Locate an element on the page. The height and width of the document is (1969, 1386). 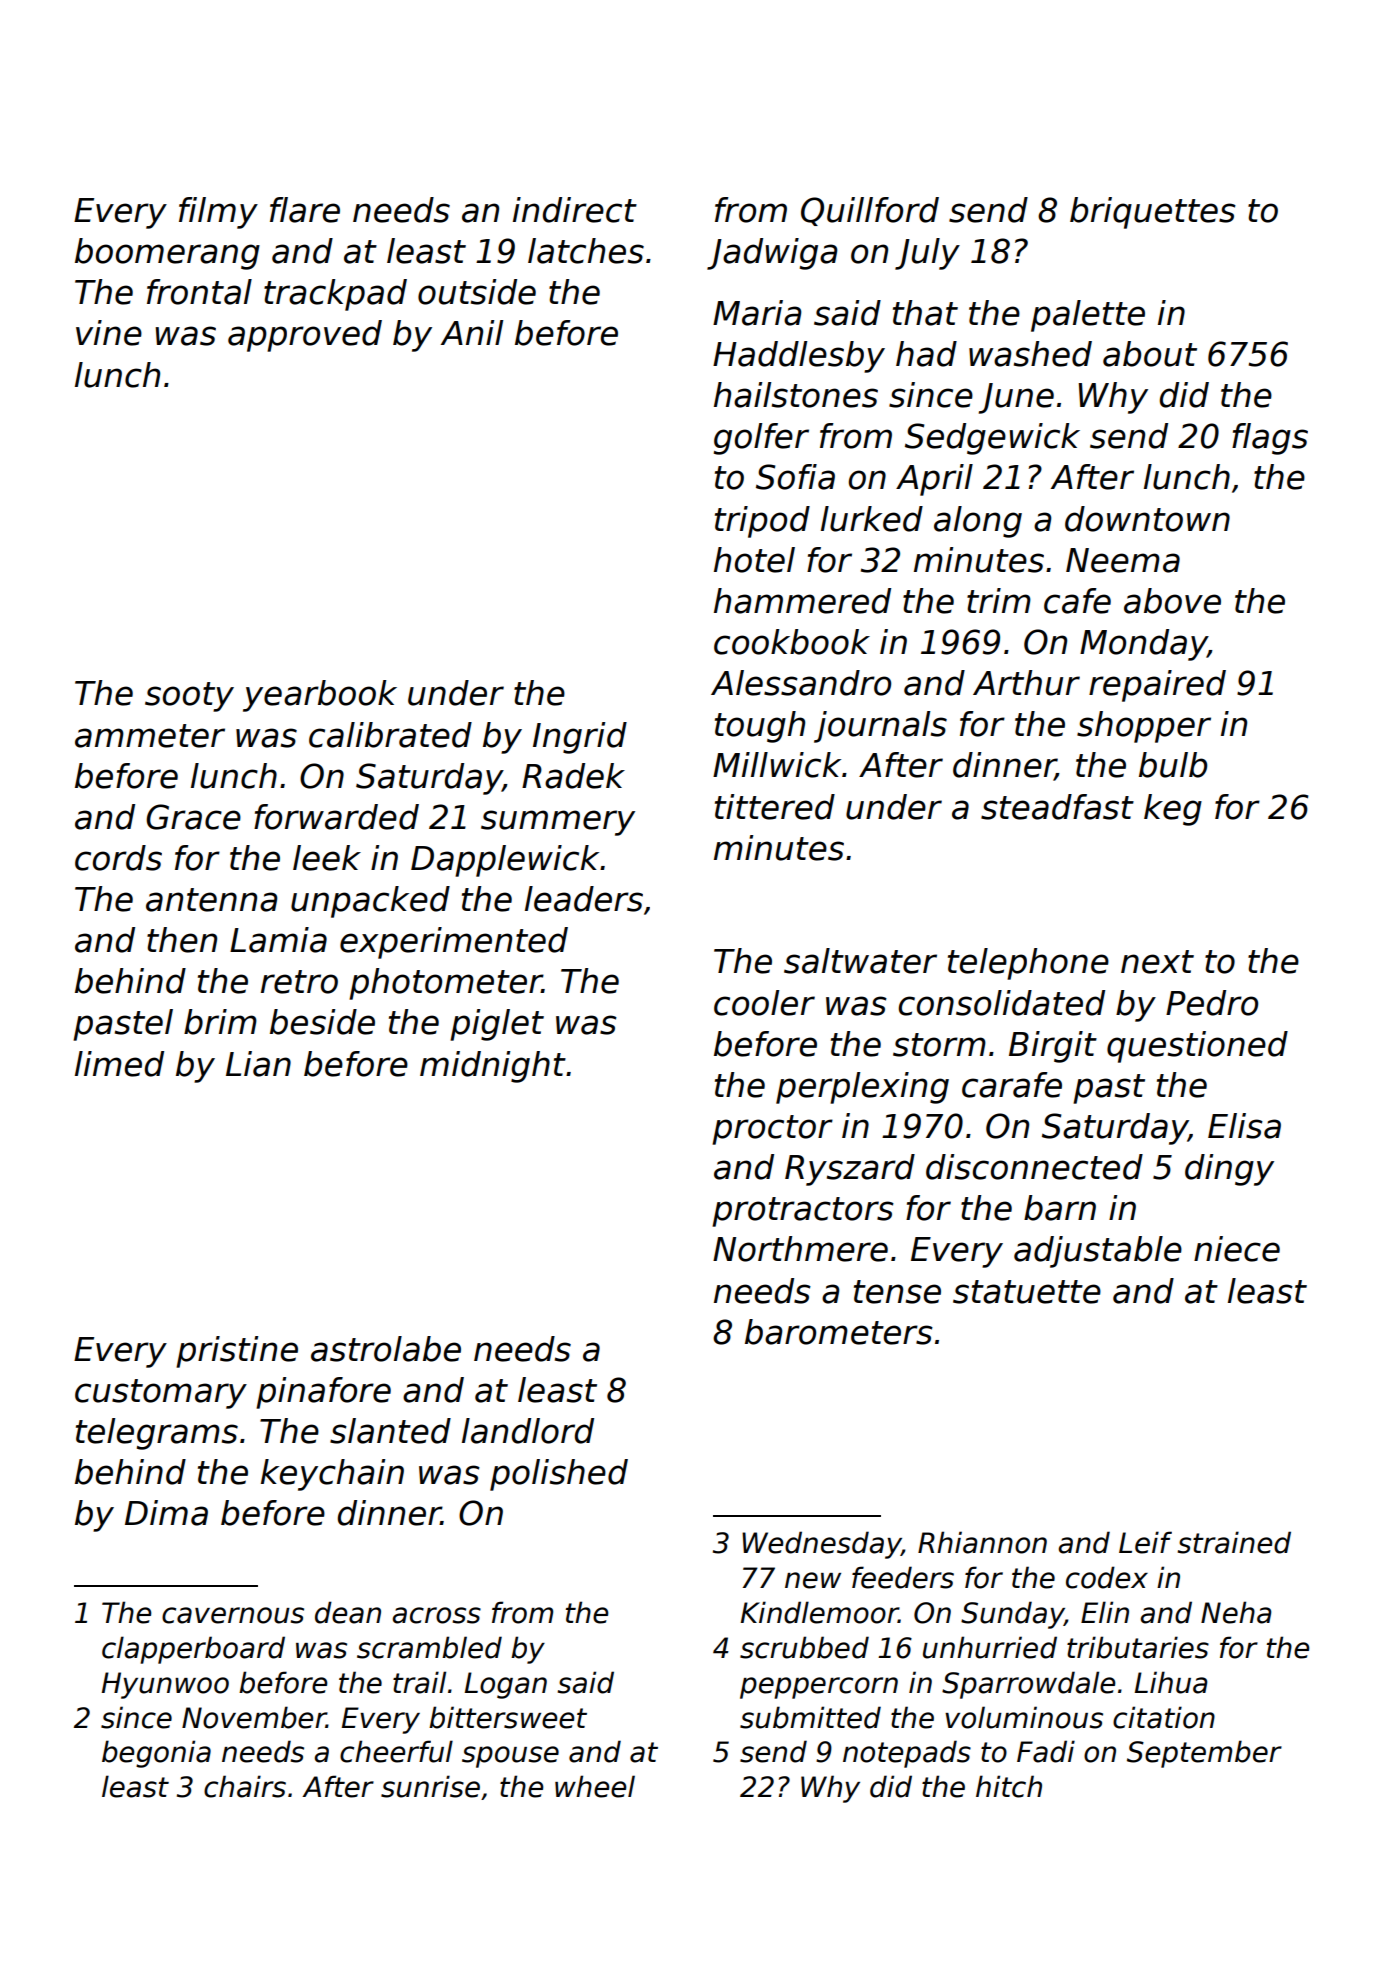
lurked is located at coordinates (872, 519).
